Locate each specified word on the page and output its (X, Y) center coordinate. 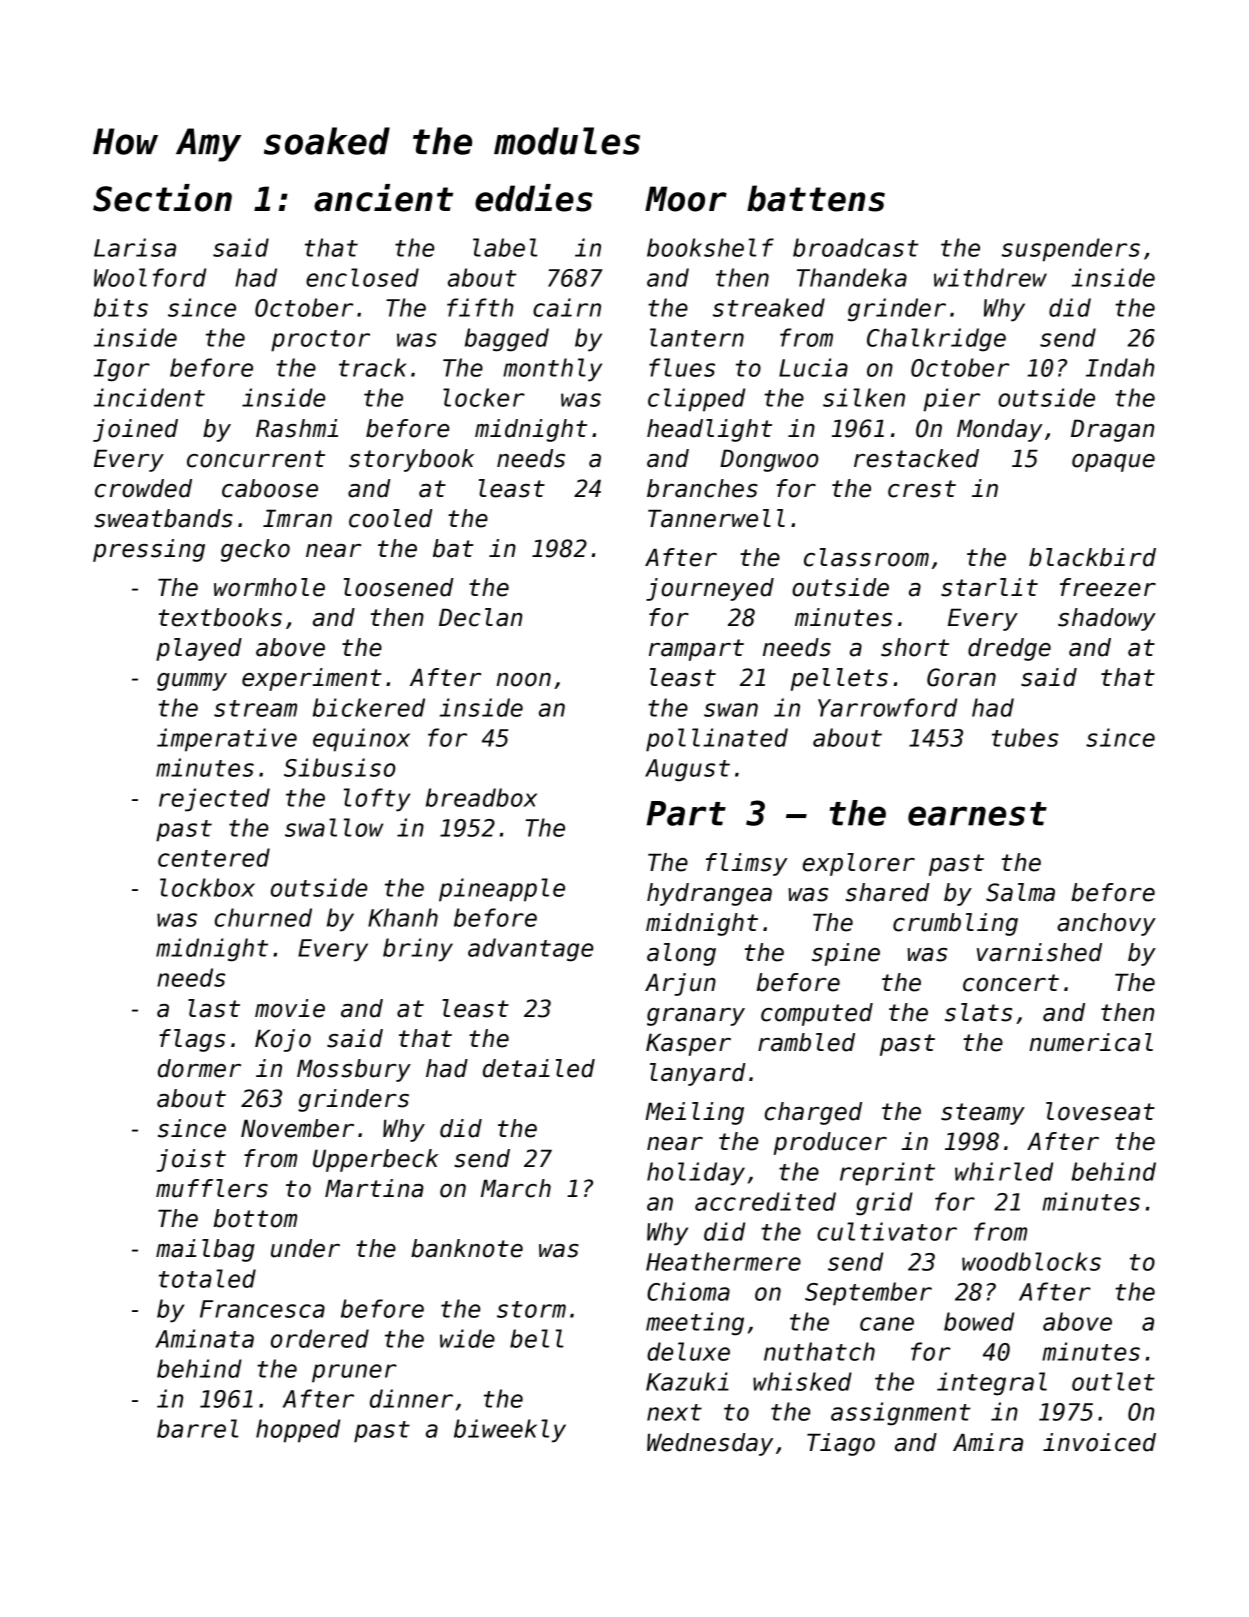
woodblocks (1031, 1261)
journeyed (710, 589)
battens (816, 198)
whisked (802, 1381)
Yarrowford (887, 707)
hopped (298, 1431)
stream (255, 708)
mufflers (212, 1188)
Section (162, 198)
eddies (534, 198)
